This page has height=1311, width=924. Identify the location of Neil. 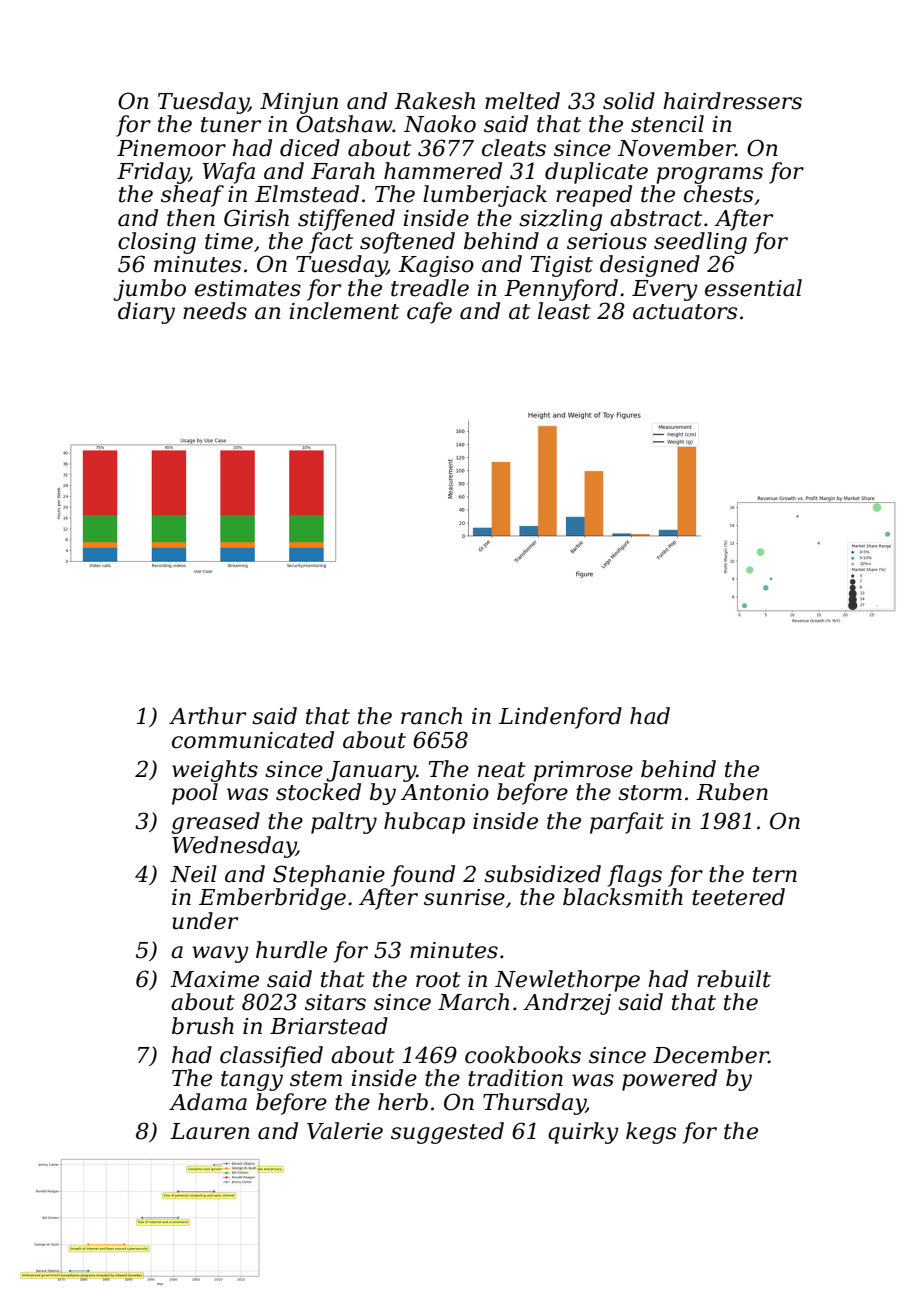
(193, 874).
